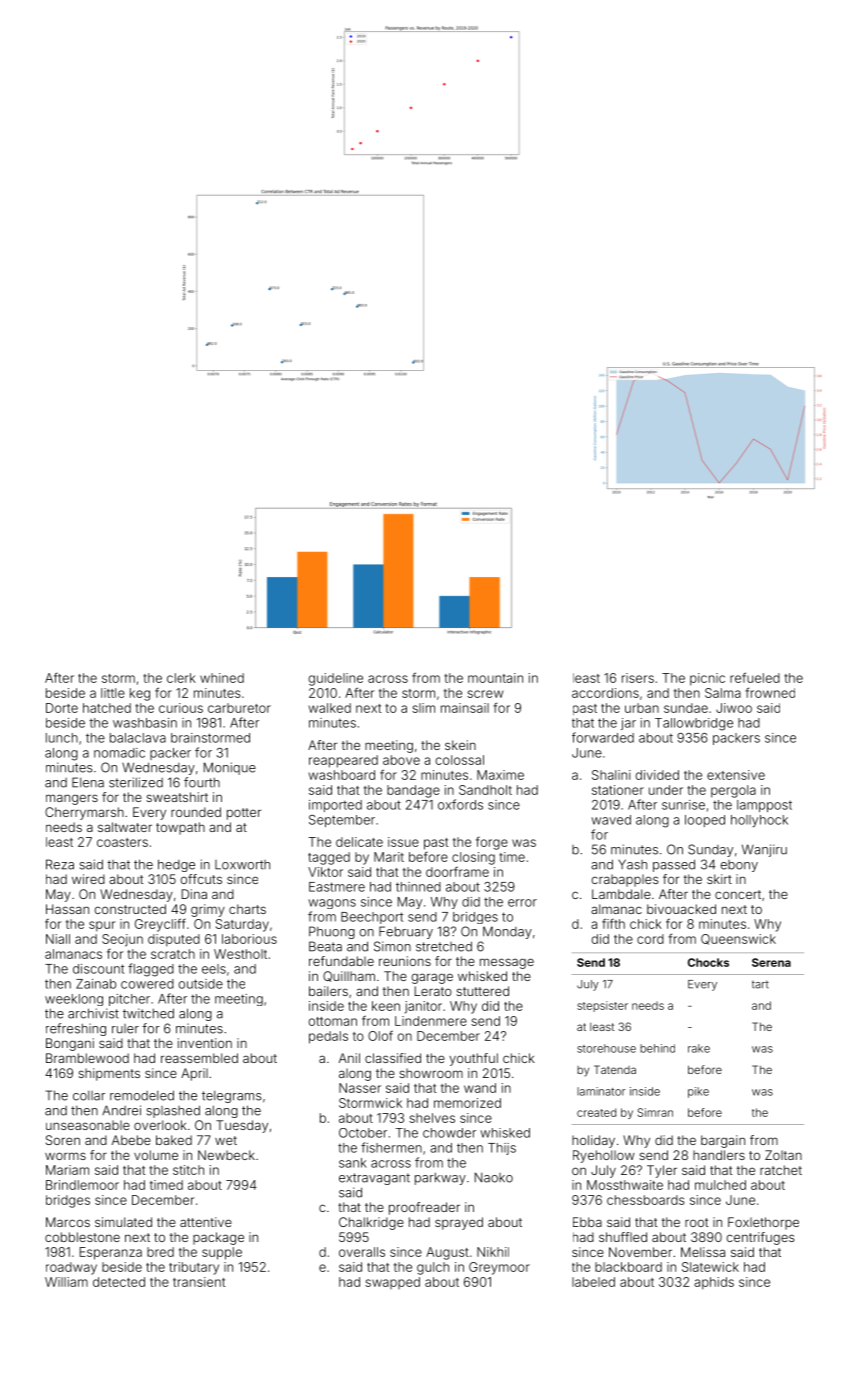  Describe the element at coordinates (723, 1141) in the screenshot. I see `bargain` at that location.
